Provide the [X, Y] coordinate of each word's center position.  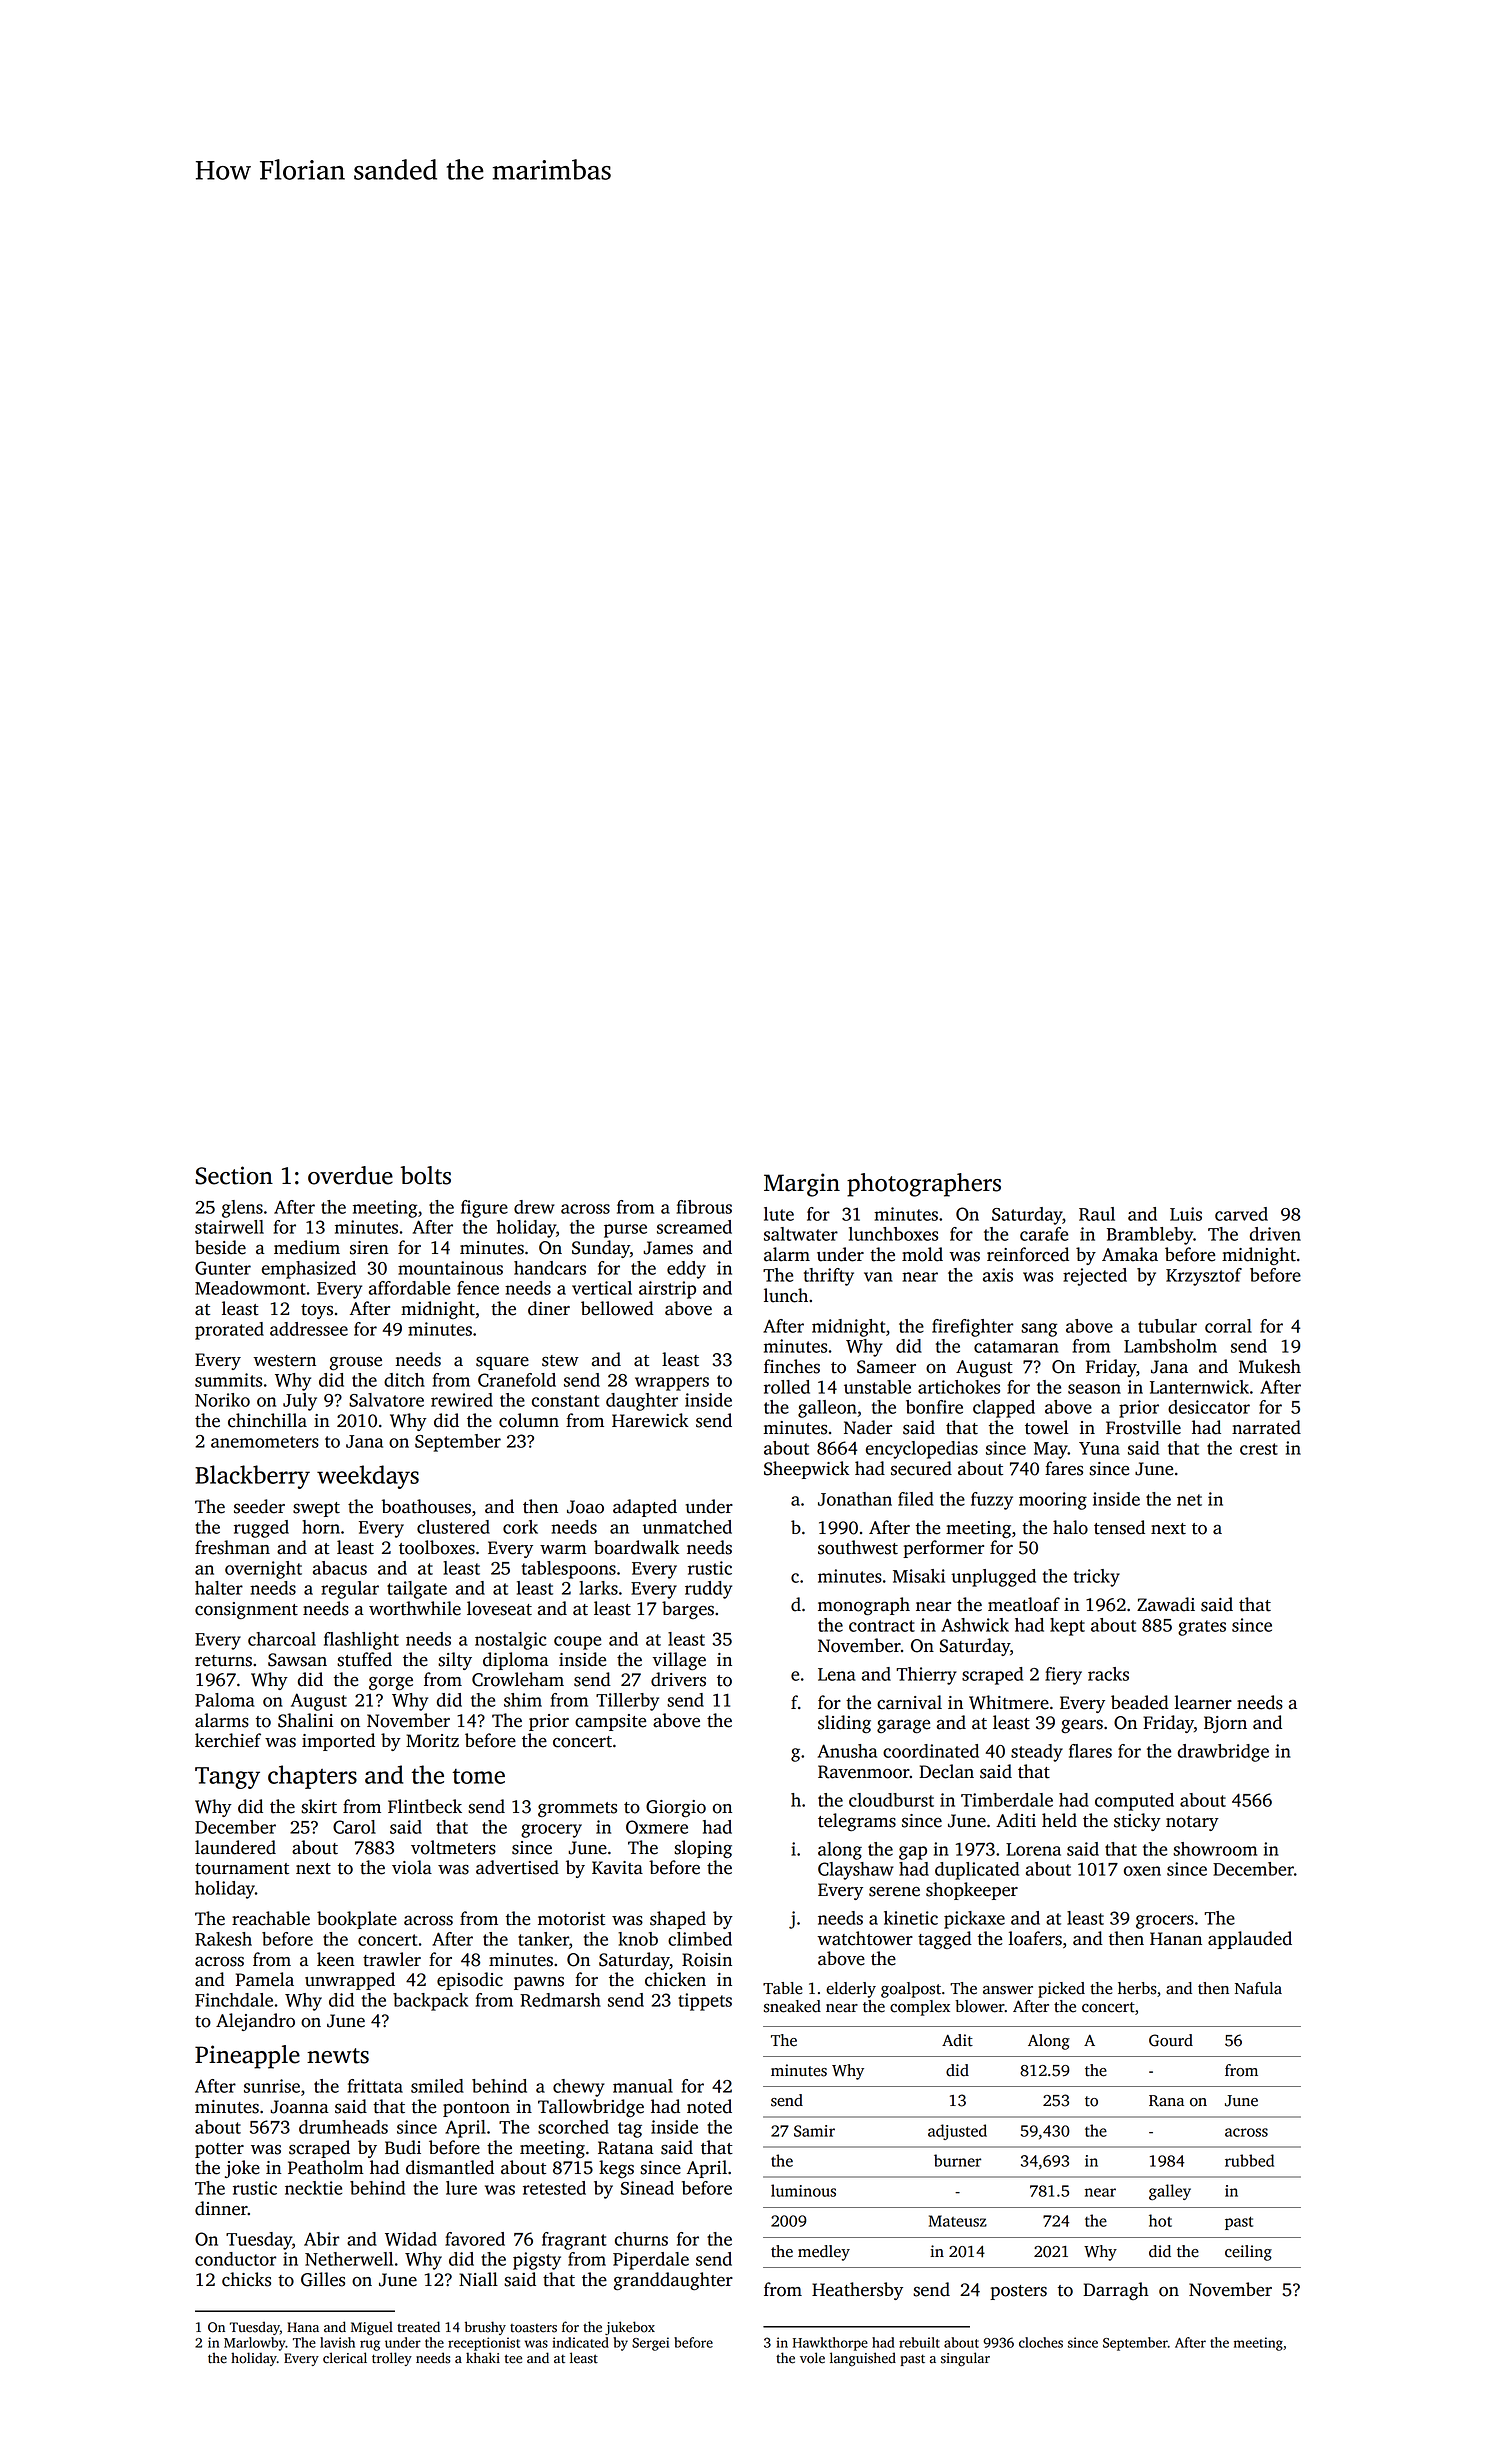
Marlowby [255, 2344]
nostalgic [511, 1641]
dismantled [450, 2167]
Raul [1097, 1214]
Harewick [650, 1420]
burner [957, 2160]
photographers [924, 1185]
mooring [1053, 1501]
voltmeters [453, 1847]
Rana [1166, 2101]
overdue [350, 1175]
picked [1061, 1990]
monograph [864, 1606]
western [284, 1361]
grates [1202, 1628]
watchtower [865, 1938]
